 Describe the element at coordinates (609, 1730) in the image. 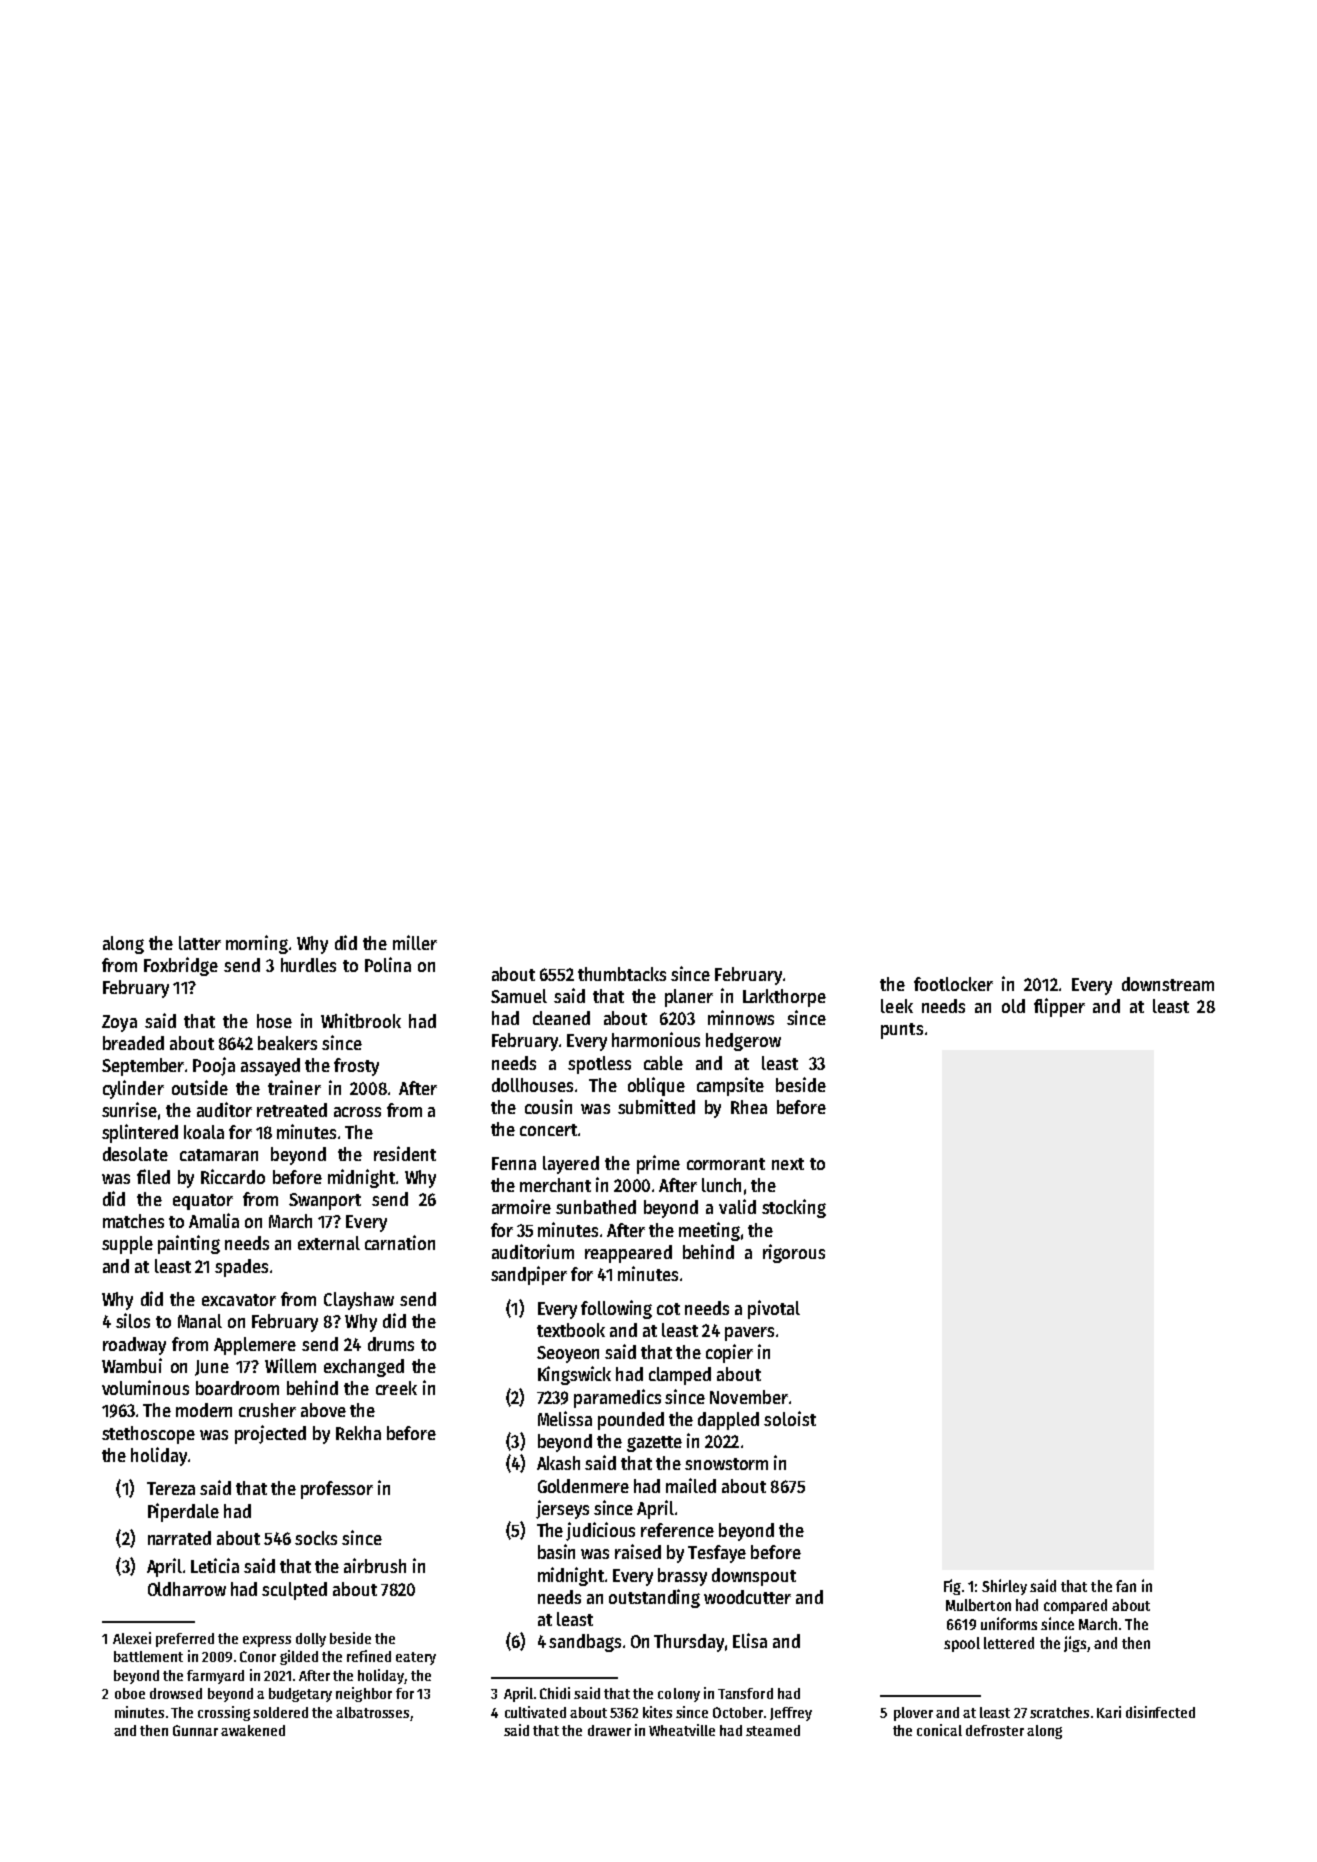

I see `drawer` at that location.
